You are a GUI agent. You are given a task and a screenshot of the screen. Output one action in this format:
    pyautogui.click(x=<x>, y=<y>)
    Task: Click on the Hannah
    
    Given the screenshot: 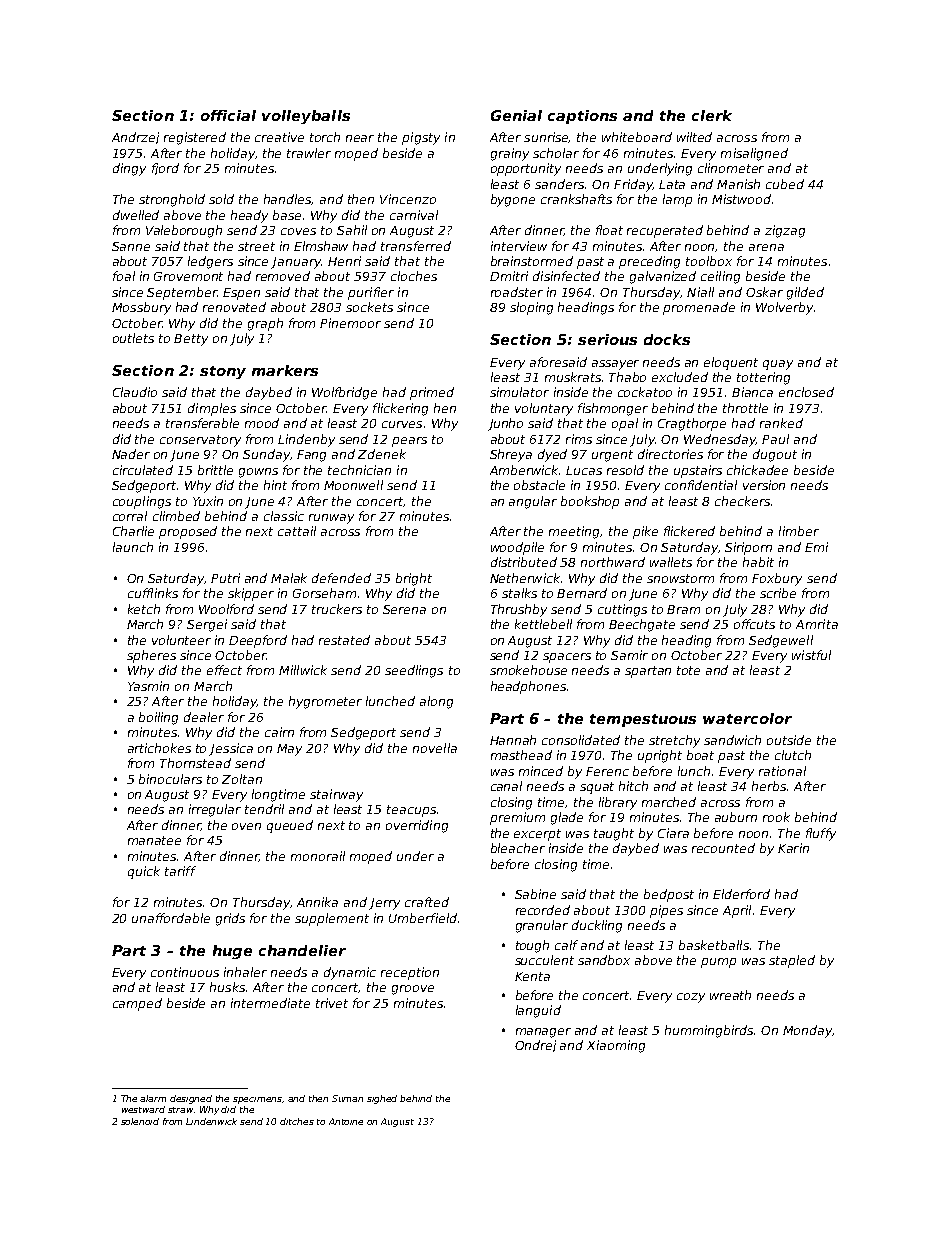 What is the action you would take?
    pyautogui.click(x=513, y=740)
